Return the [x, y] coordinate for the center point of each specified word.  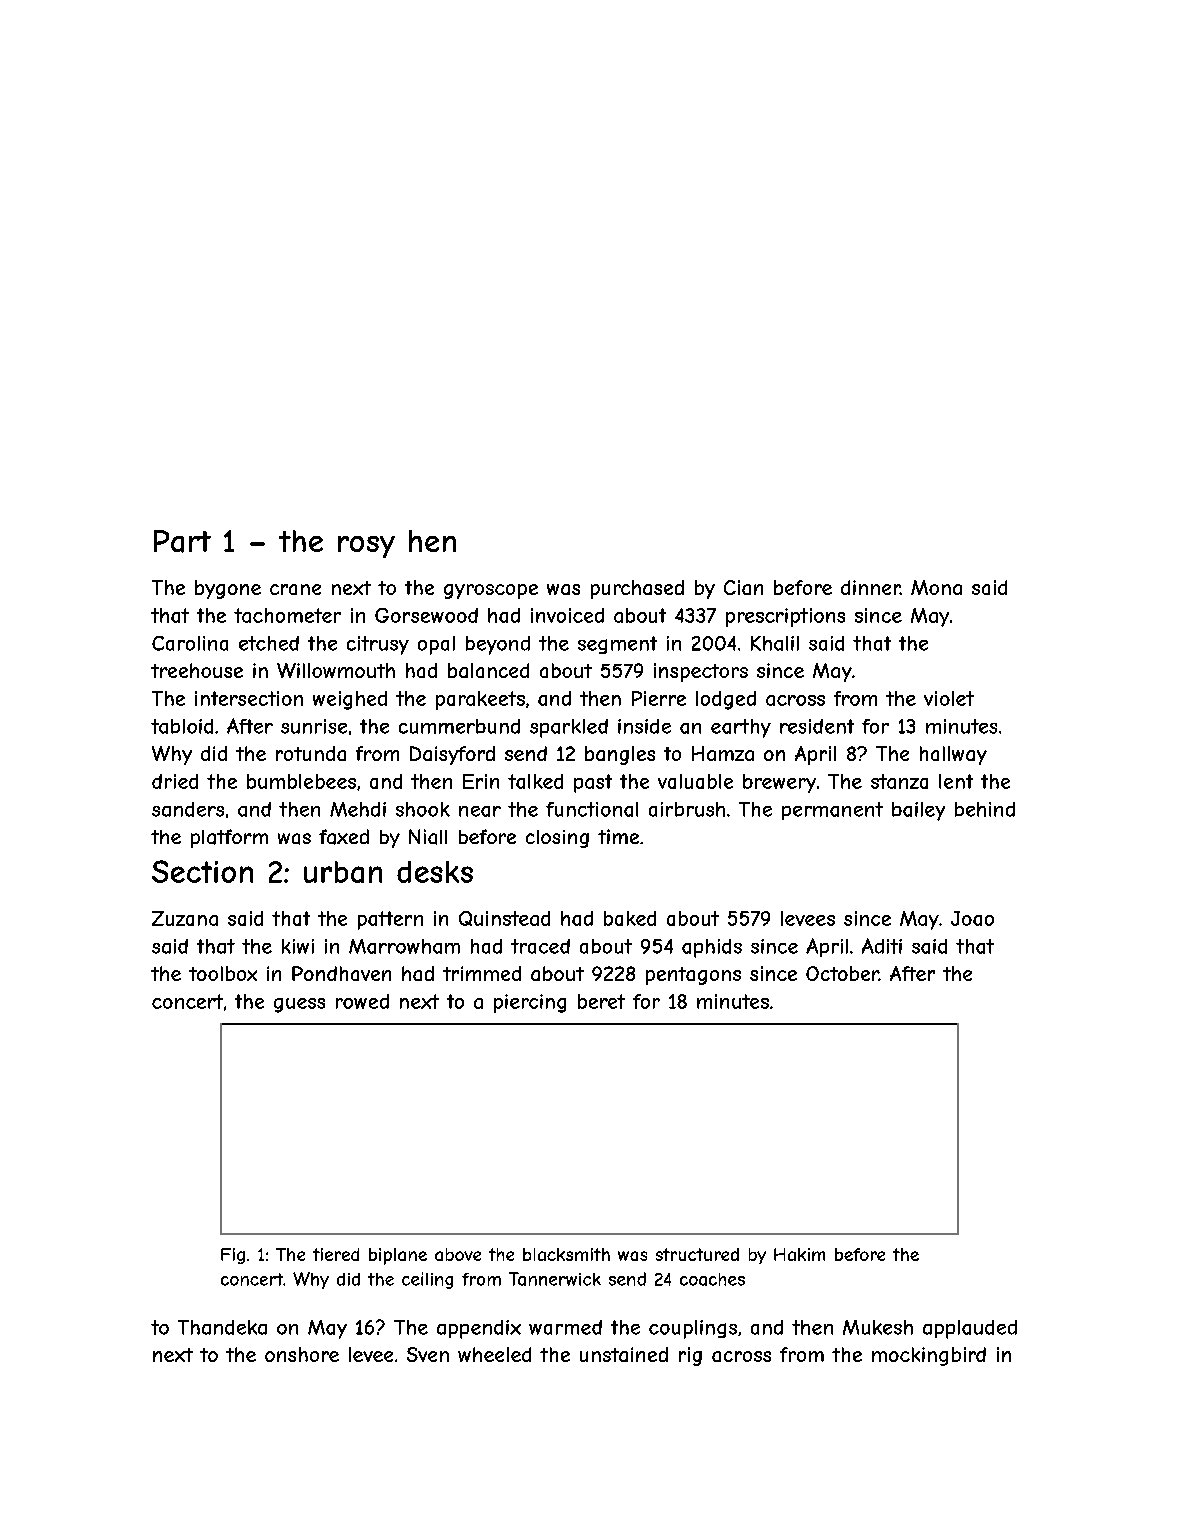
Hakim [799, 1254]
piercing [530, 1003]
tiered [336, 1254]
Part [182, 541]
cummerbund [459, 726]
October [842, 973]
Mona [936, 587]
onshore [302, 1354]
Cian [743, 587]
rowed [362, 1001]
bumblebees [301, 781]
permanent [832, 811]
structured [697, 1254]
